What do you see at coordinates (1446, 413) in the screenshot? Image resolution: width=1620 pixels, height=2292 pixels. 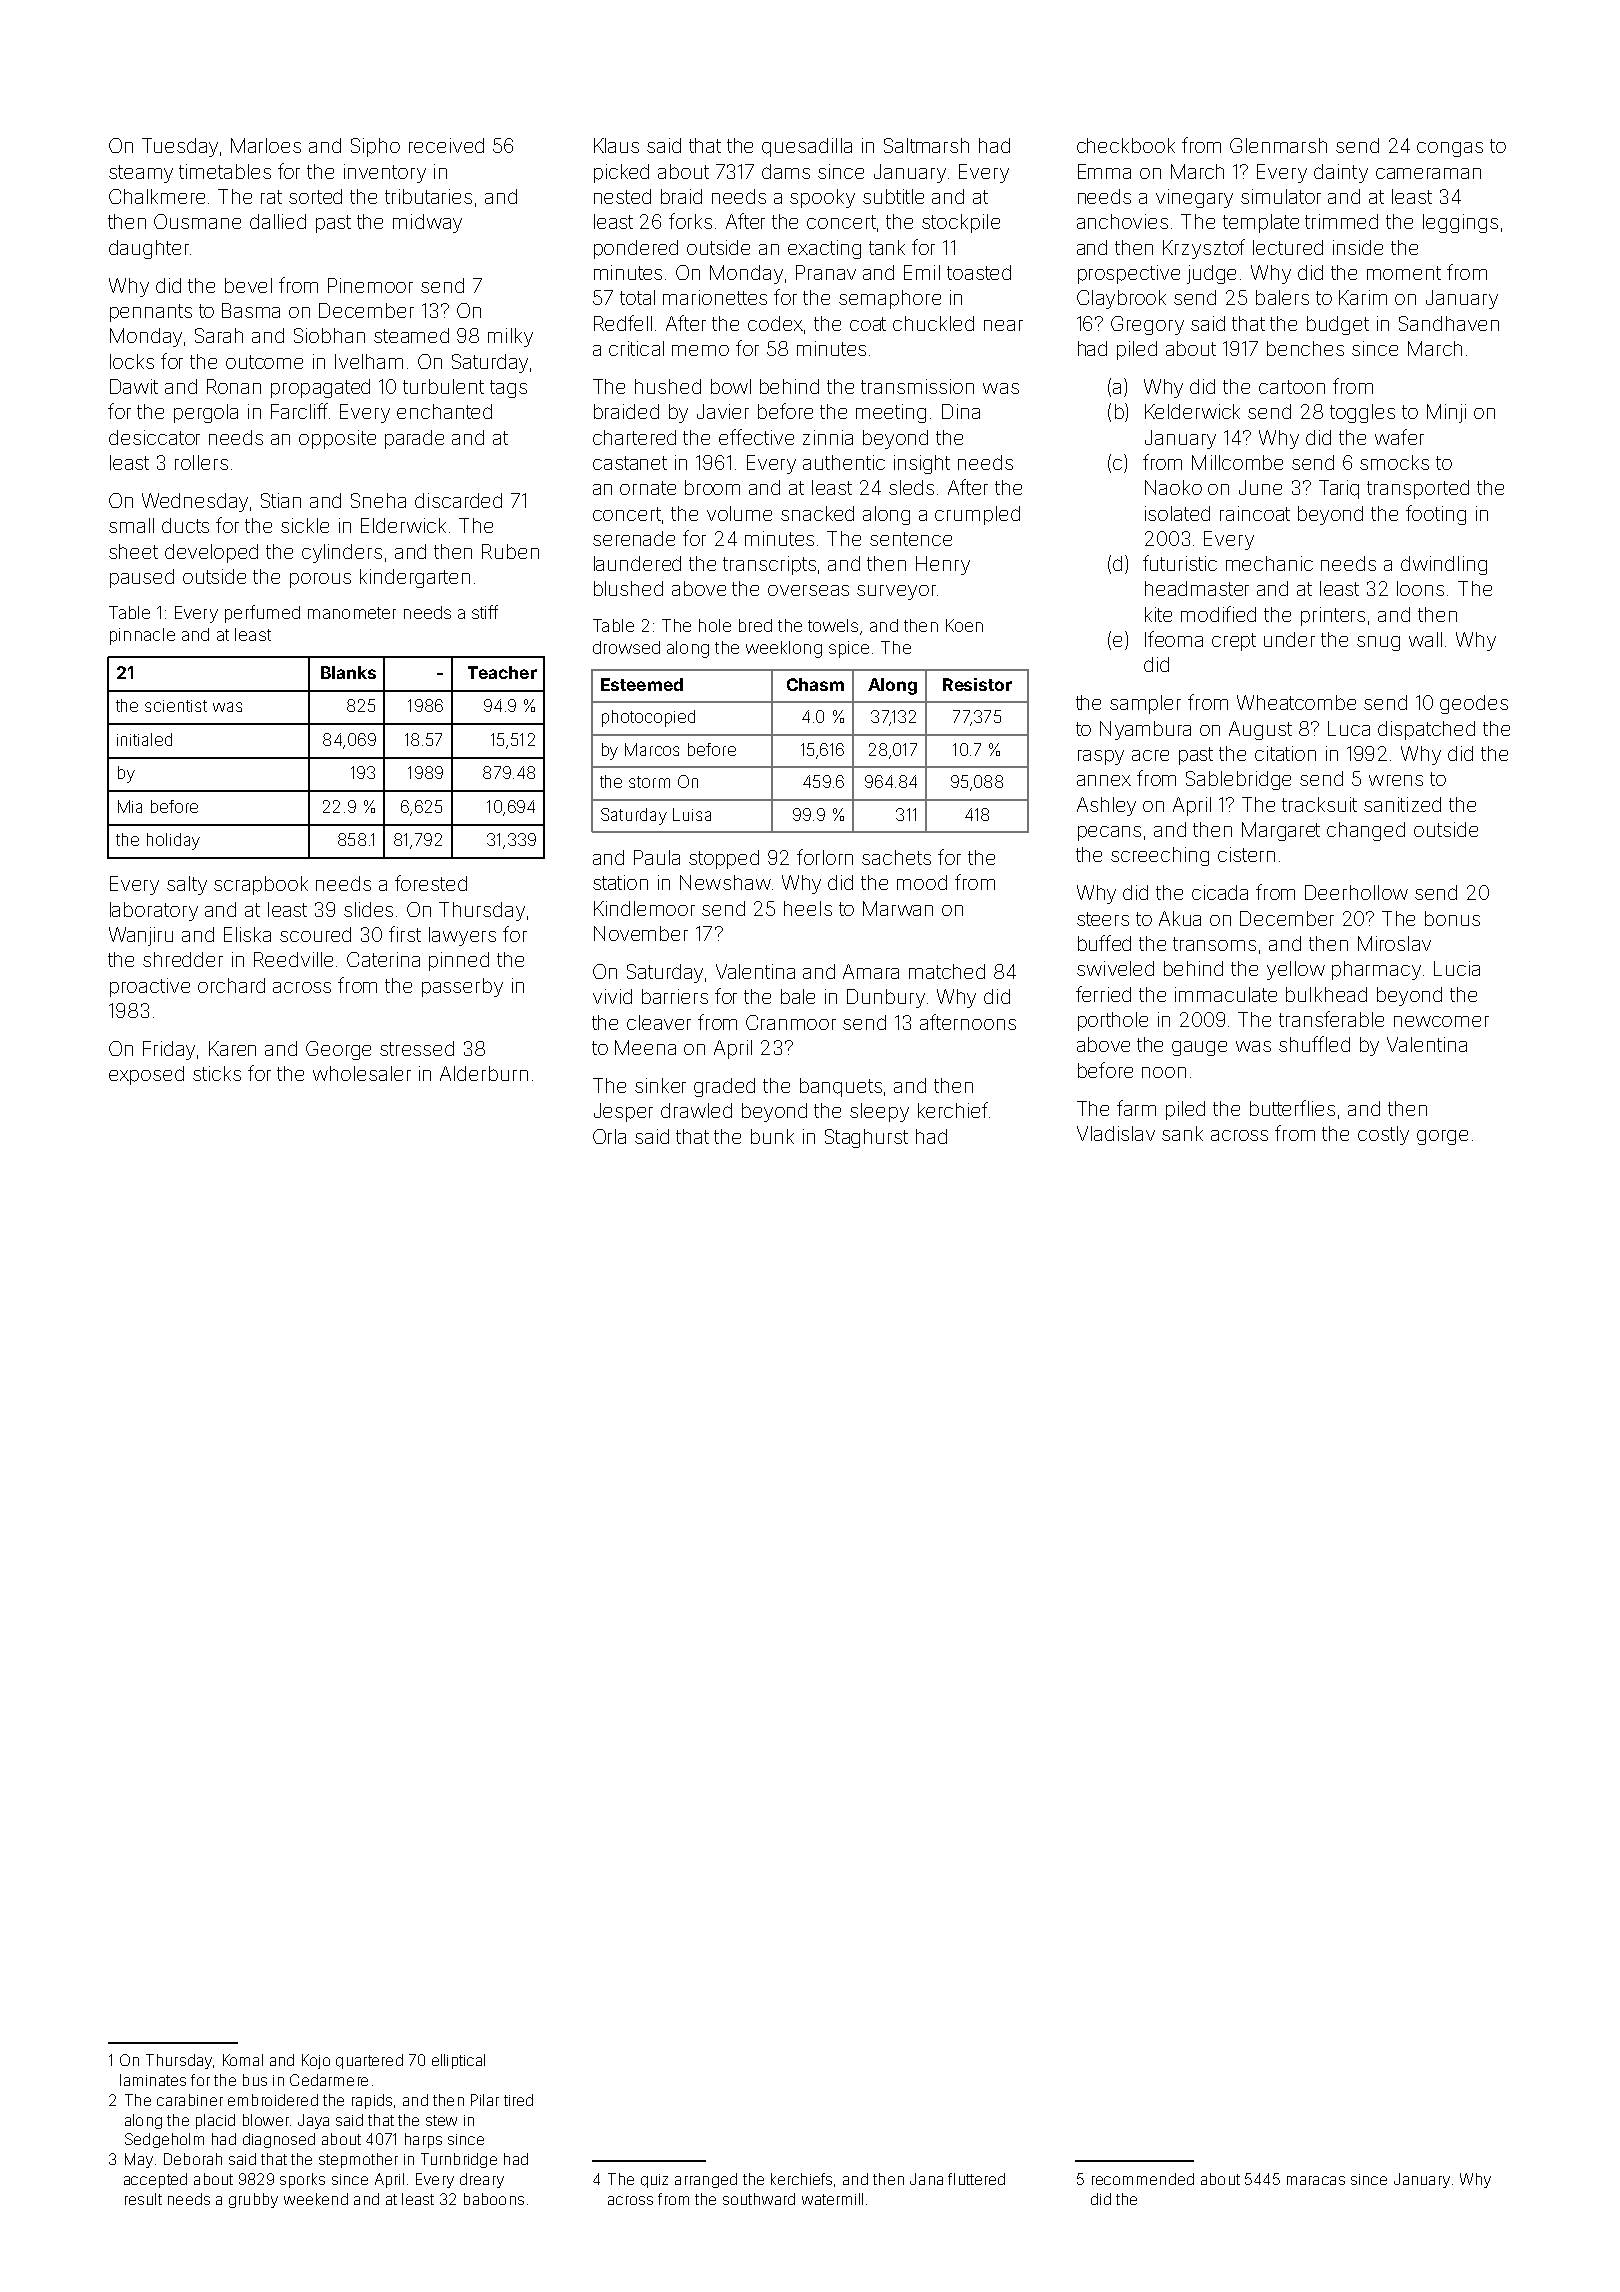 I see `Minji` at bounding box center [1446, 413].
